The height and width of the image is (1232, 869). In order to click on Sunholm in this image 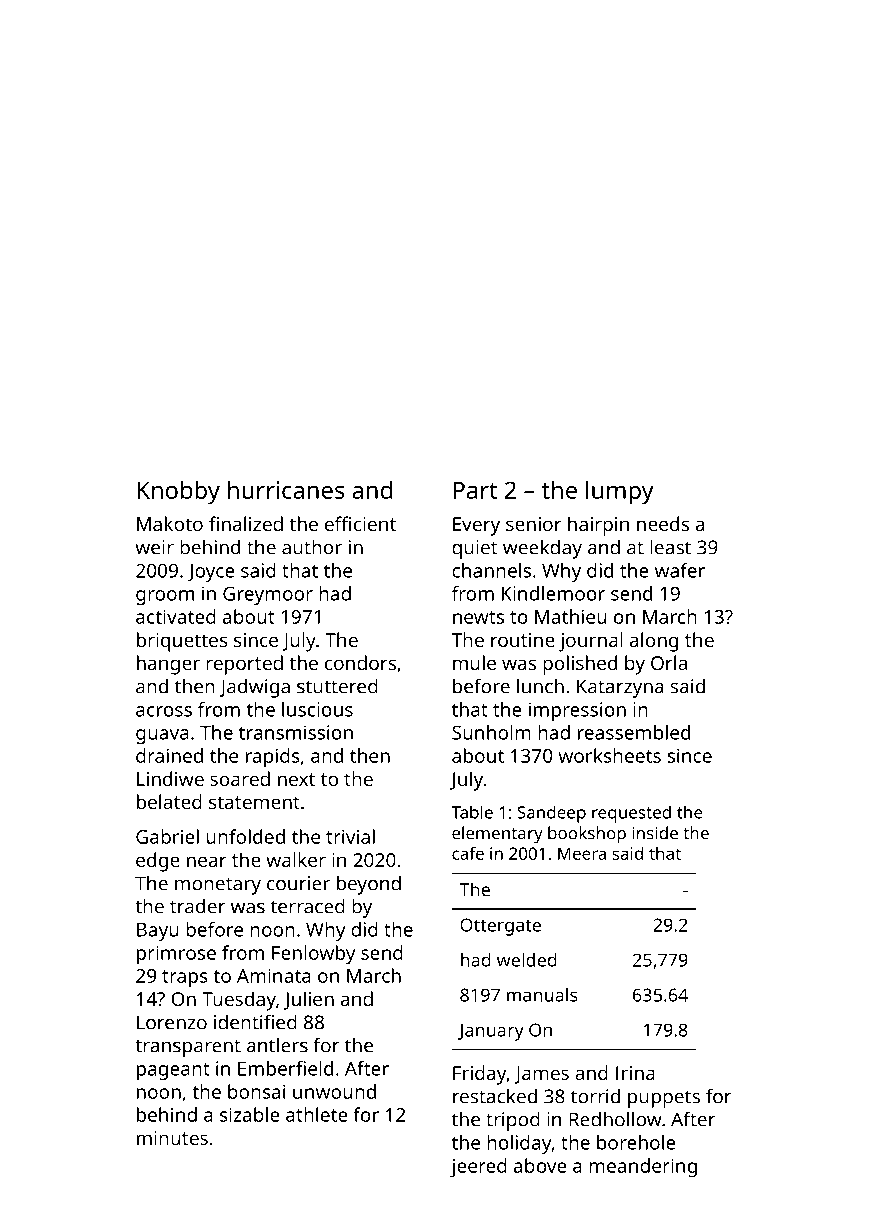, I will do `click(491, 732)`.
